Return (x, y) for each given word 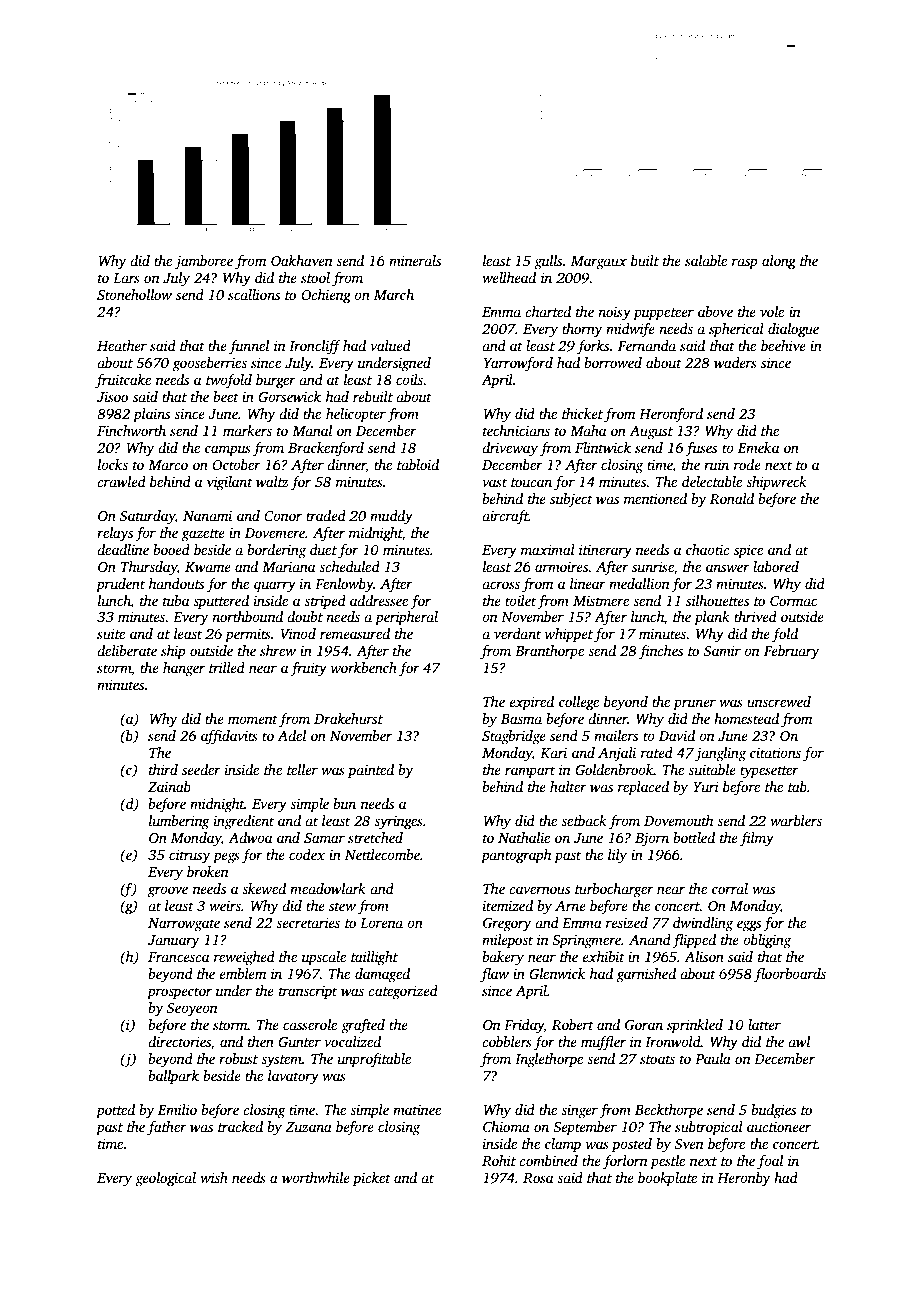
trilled (227, 667)
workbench (364, 667)
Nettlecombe (382, 854)
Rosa (538, 1178)
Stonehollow (134, 294)
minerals (415, 260)
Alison (704, 956)
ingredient (244, 822)
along (779, 262)
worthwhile (316, 1177)
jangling (720, 754)
